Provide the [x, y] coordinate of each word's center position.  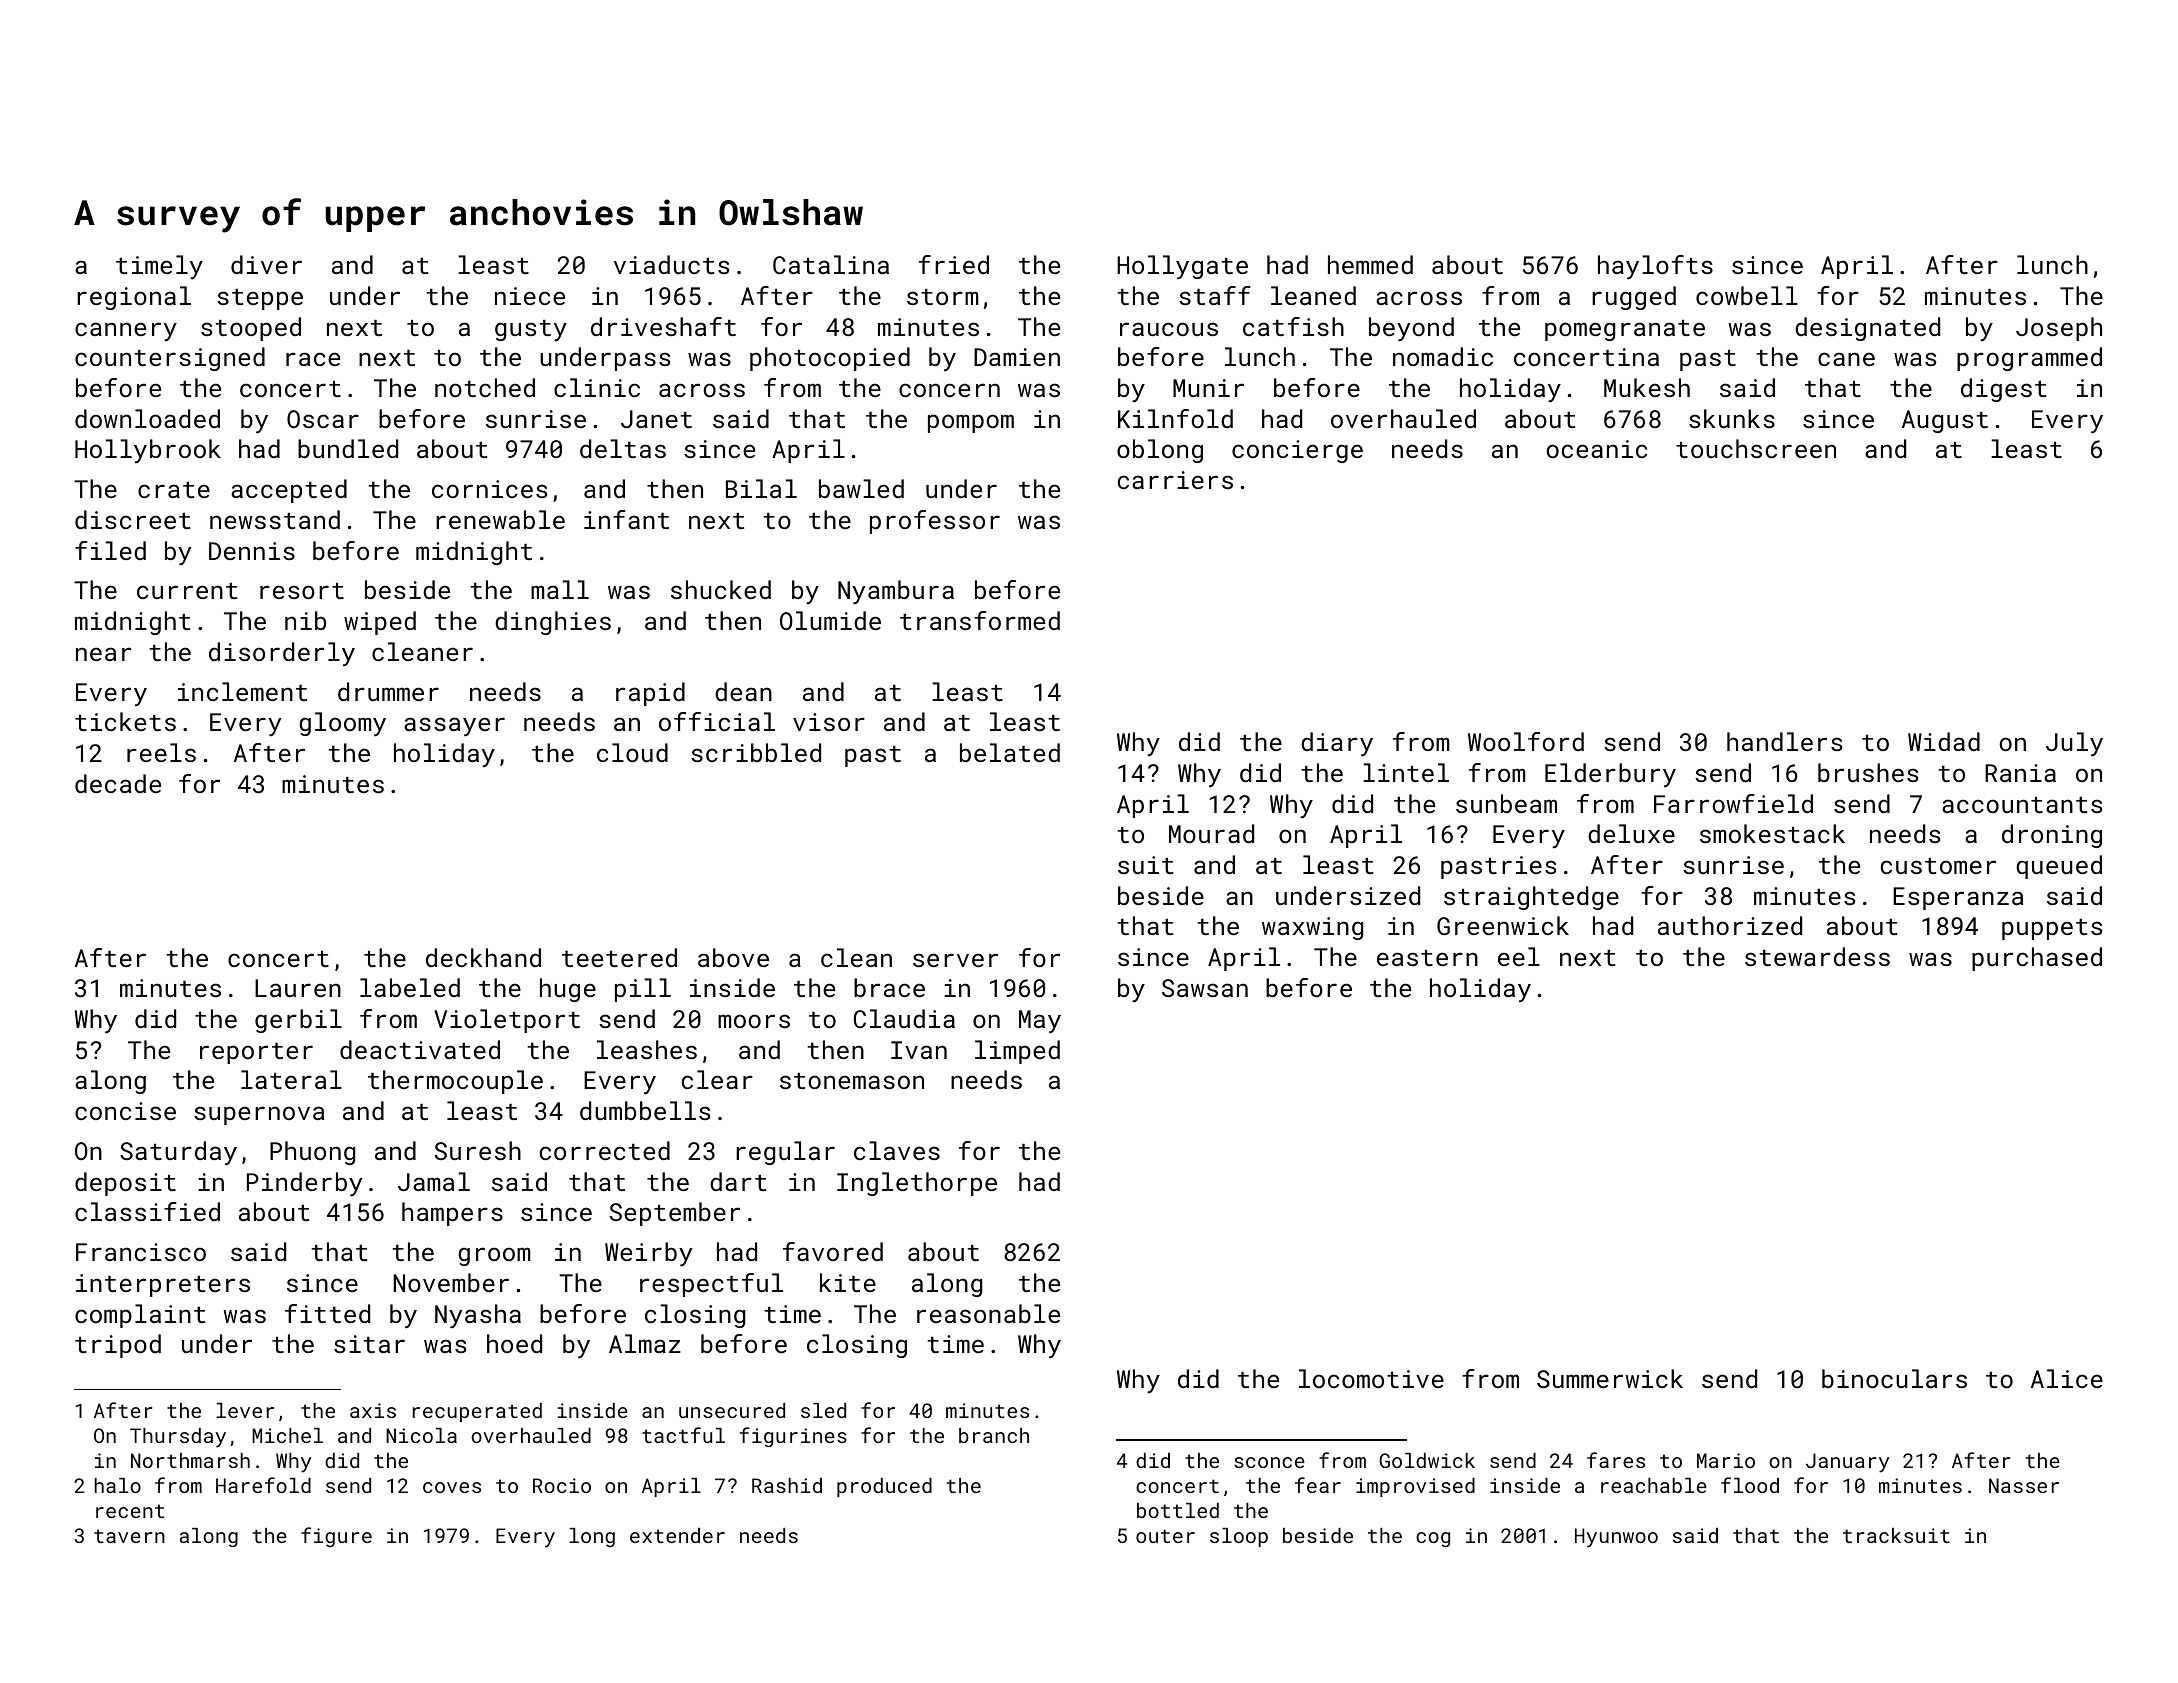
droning [2052, 836]
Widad [1944, 741]
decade [118, 783]
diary [1337, 744]
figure [336, 1537]
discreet [132, 519]
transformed [980, 620]
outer [1165, 1536]
